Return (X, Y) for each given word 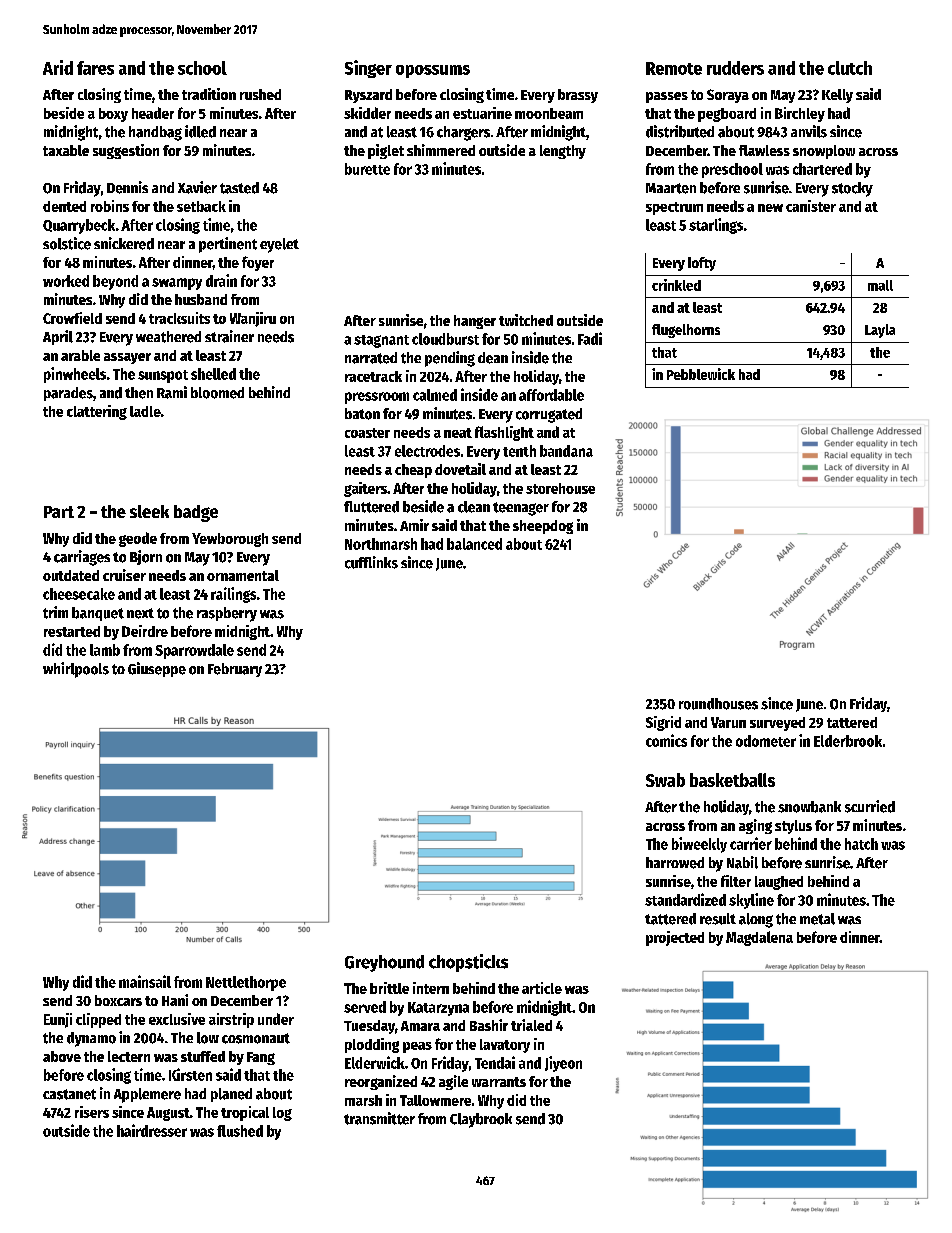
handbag (155, 133)
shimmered (441, 150)
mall (880, 285)
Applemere (147, 1095)
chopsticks (468, 963)
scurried (870, 806)
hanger (475, 322)
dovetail (460, 469)
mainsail (145, 981)
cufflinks (371, 562)
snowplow (824, 152)
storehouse (560, 488)
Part (59, 512)
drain (221, 280)
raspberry (227, 614)
